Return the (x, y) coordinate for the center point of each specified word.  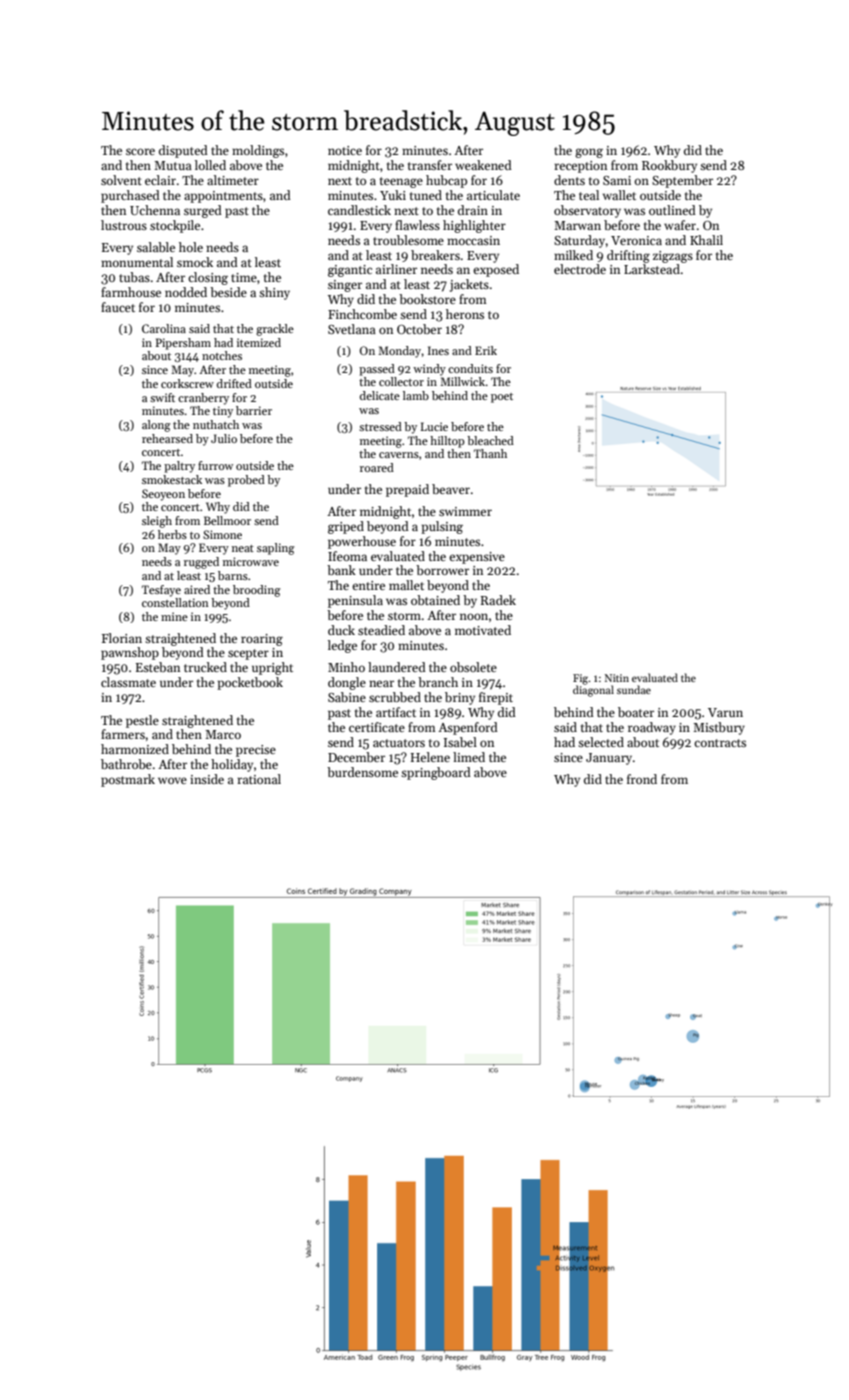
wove (172, 780)
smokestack (172, 479)
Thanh (490, 453)
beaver (451, 489)
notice (345, 150)
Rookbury (669, 166)
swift (162, 397)
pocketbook (250, 683)
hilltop (447, 442)
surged (203, 211)
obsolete (473, 667)
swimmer (465, 511)
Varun (725, 712)
